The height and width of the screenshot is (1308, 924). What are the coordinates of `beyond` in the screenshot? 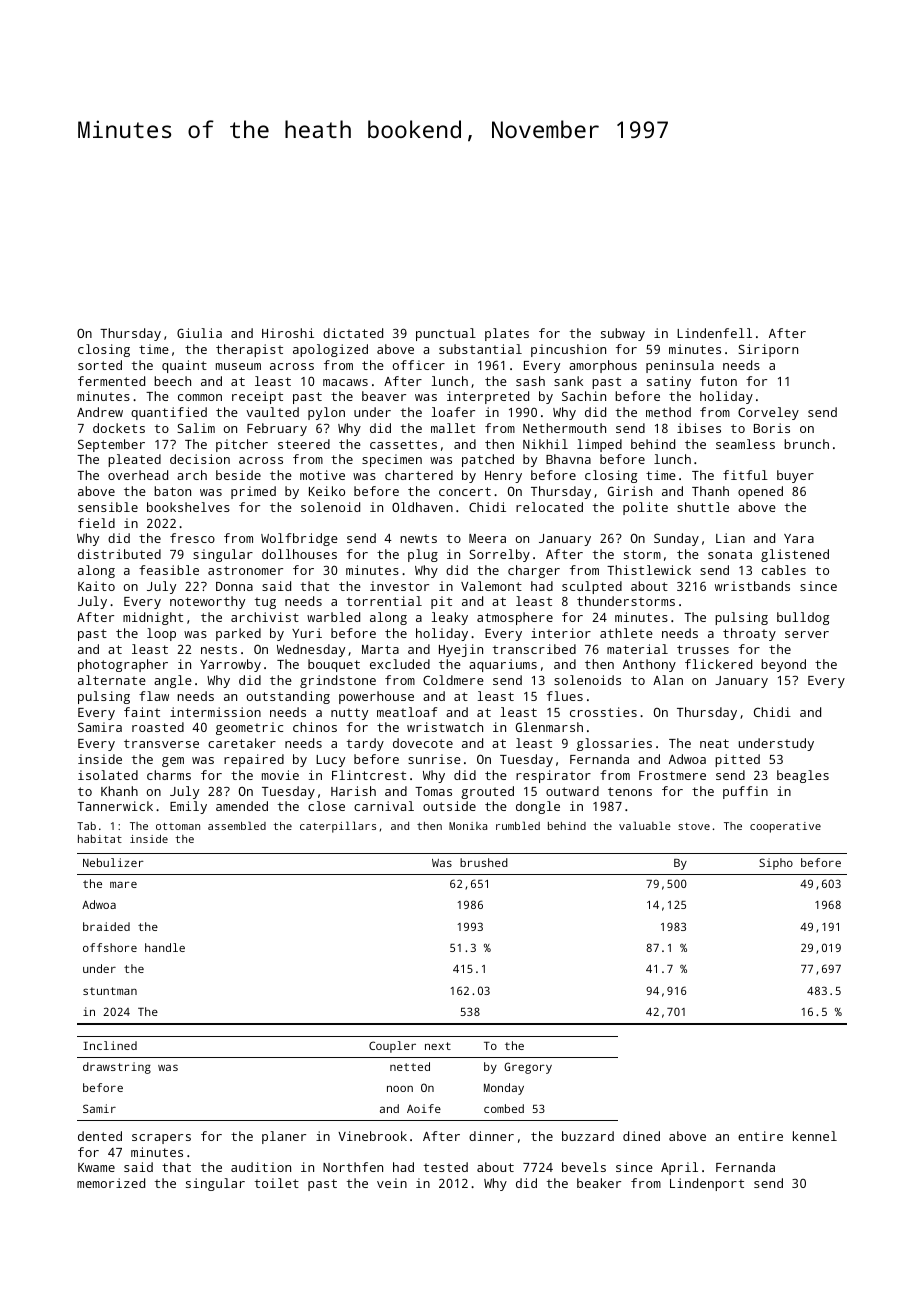 It's located at (783, 665).
